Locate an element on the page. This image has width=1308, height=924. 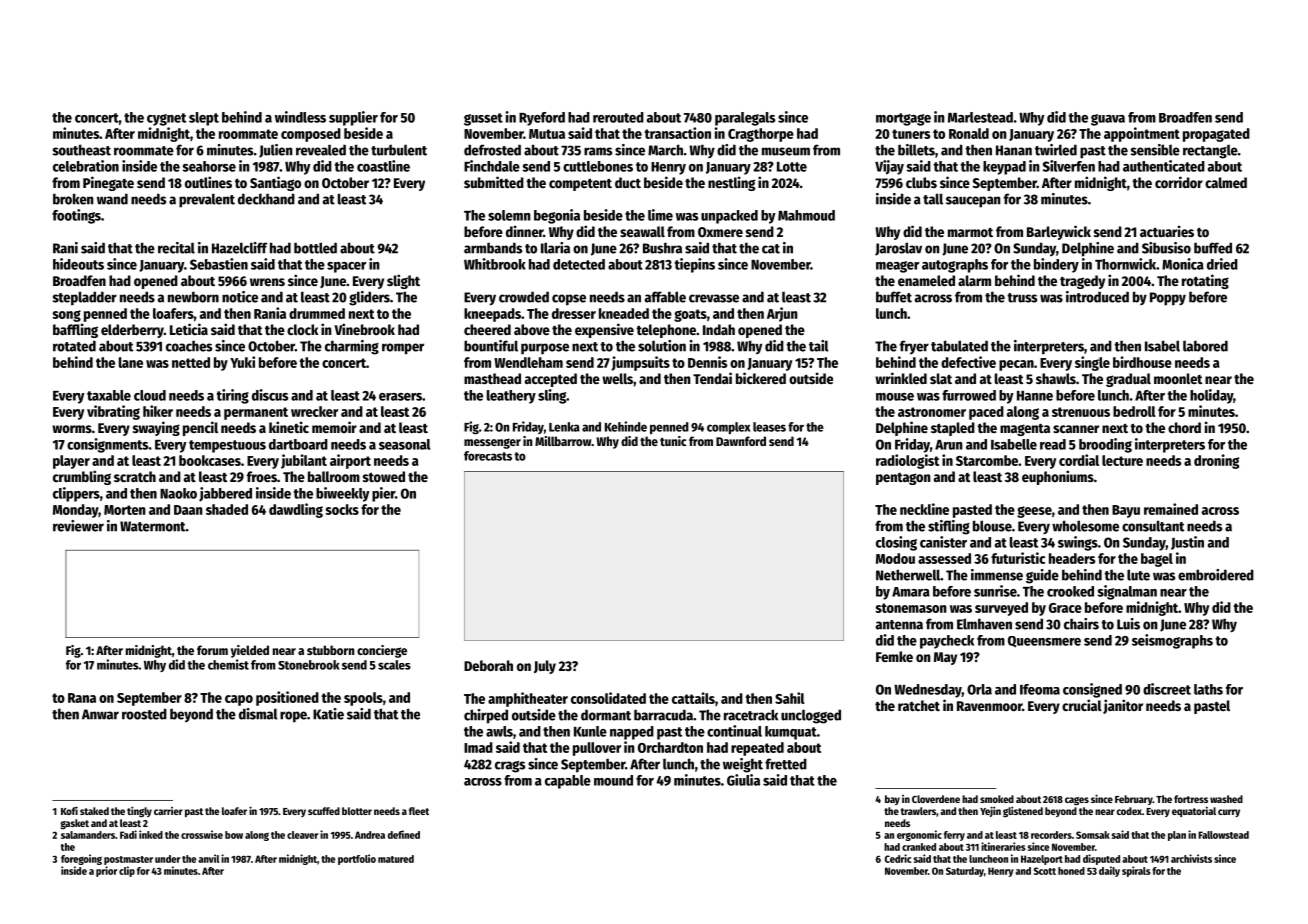
foregoing is located at coordinates (81, 859).
